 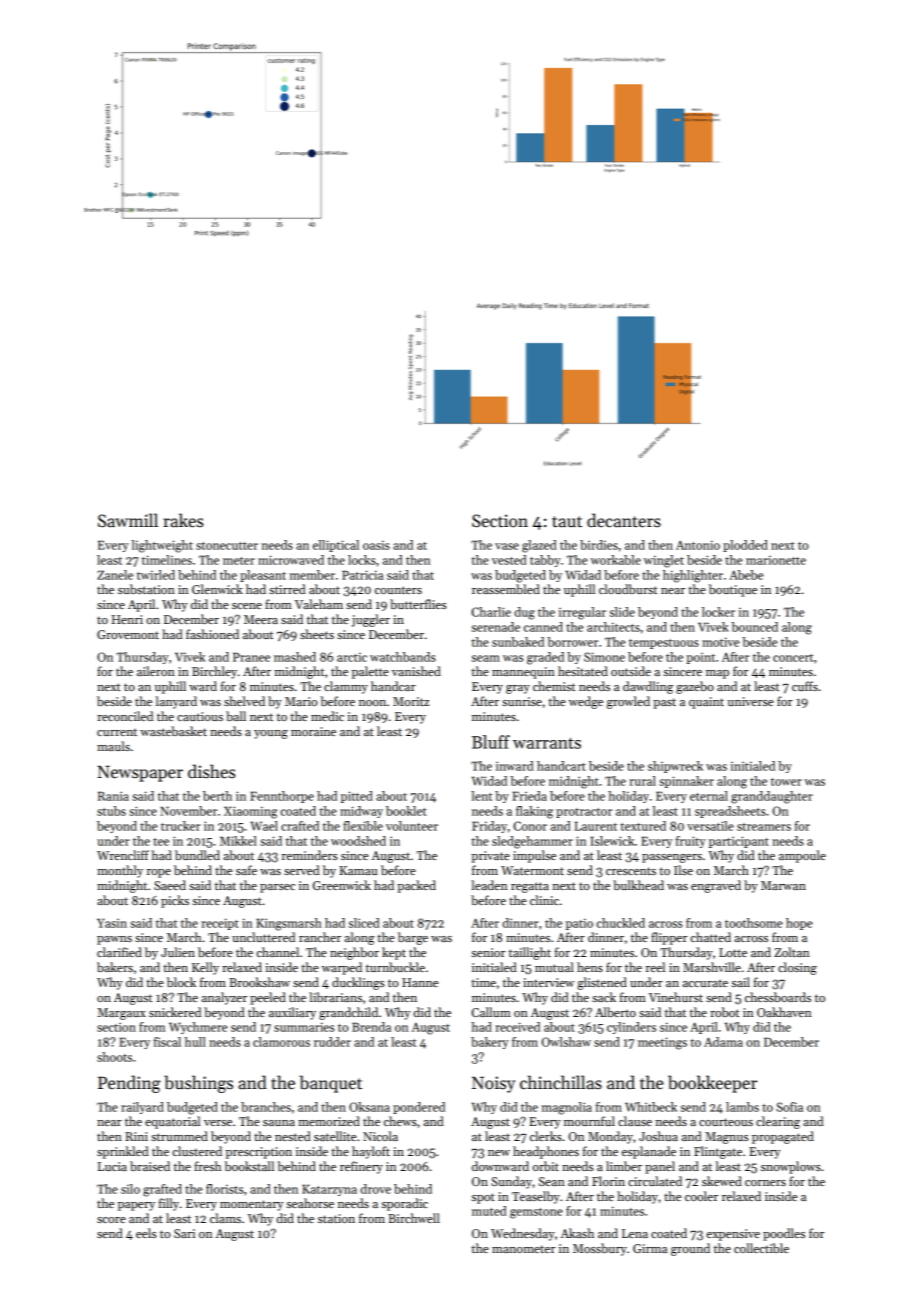 What do you see at coordinates (783, 885) in the screenshot?
I see `Marwan` at bounding box center [783, 885].
